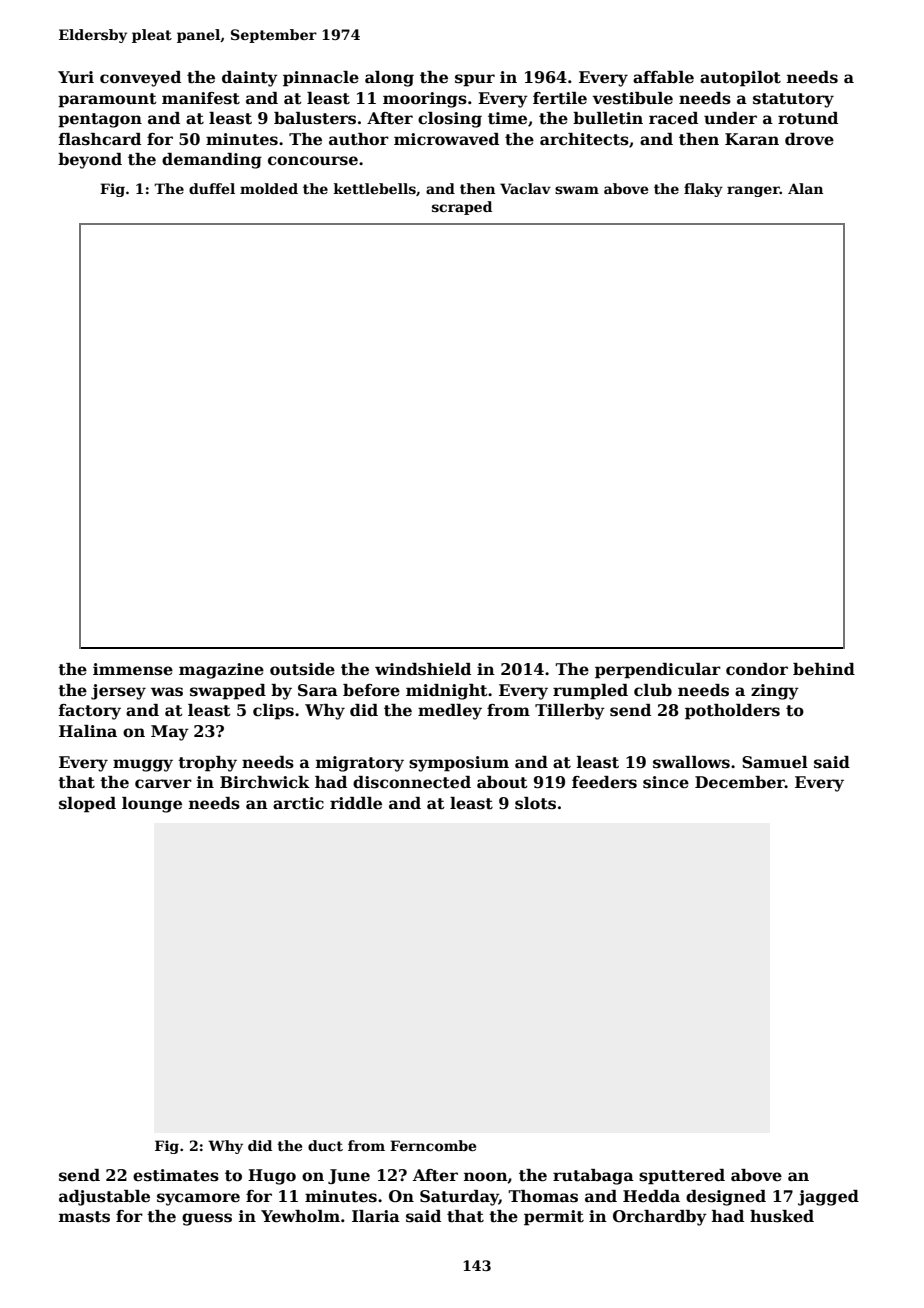 This screenshot has width=924, height=1308. What do you see at coordinates (663, 77) in the screenshot?
I see `affable` at bounding box center [663, 77].
